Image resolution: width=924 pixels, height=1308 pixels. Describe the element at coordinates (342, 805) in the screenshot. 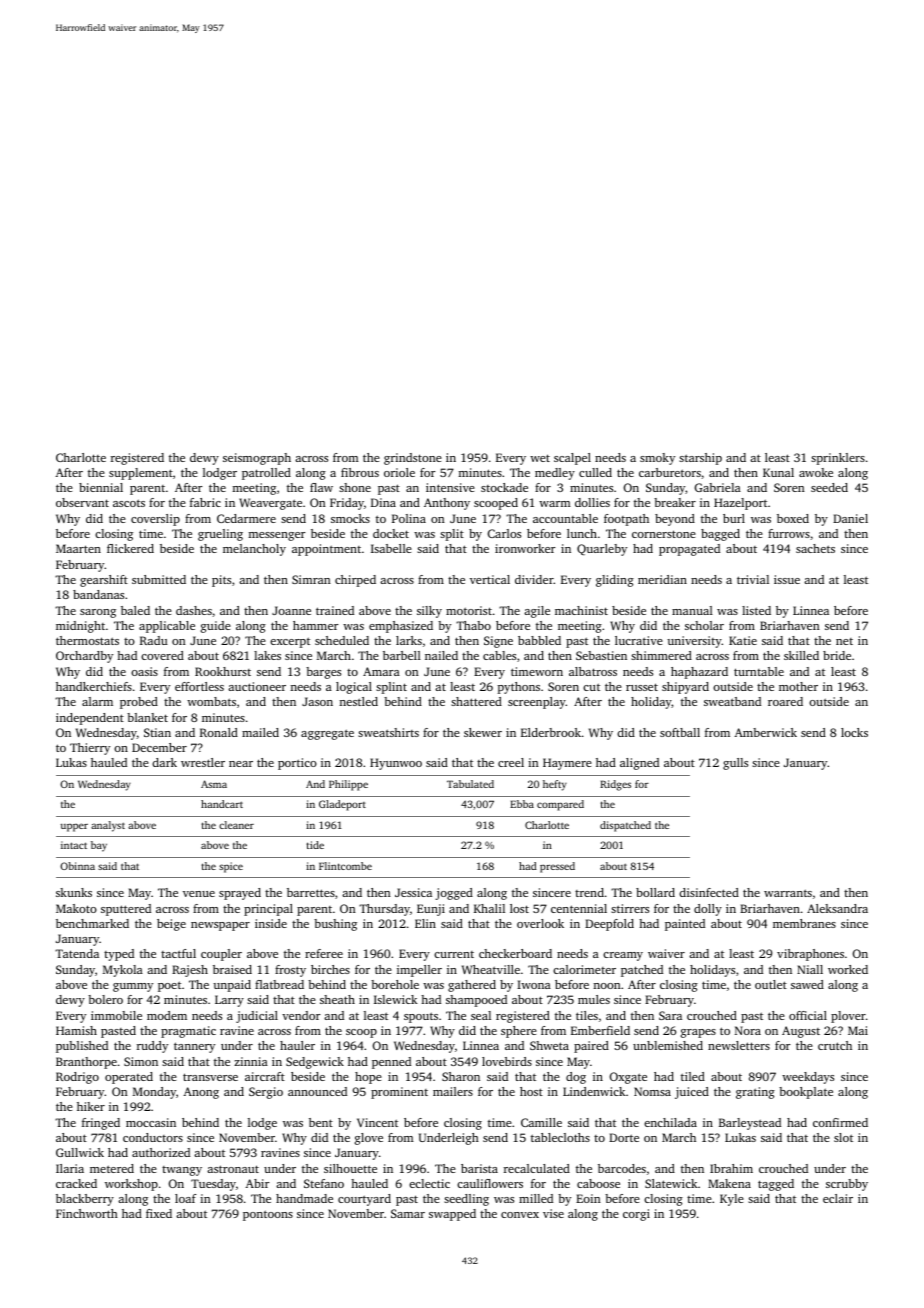

I see `Gladeport` at that location.
